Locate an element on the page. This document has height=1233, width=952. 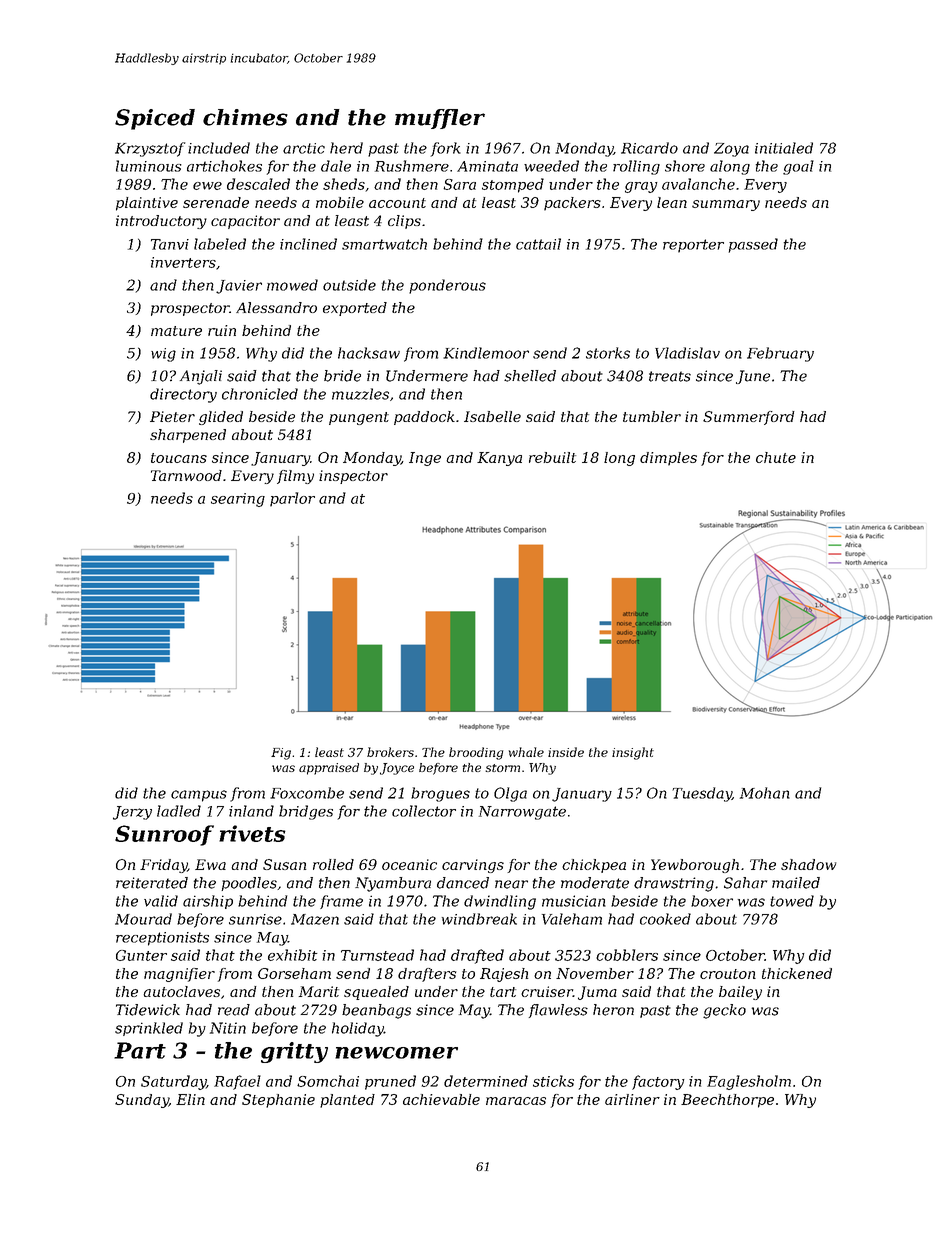
pungent is located at coordinates (359, 418).
